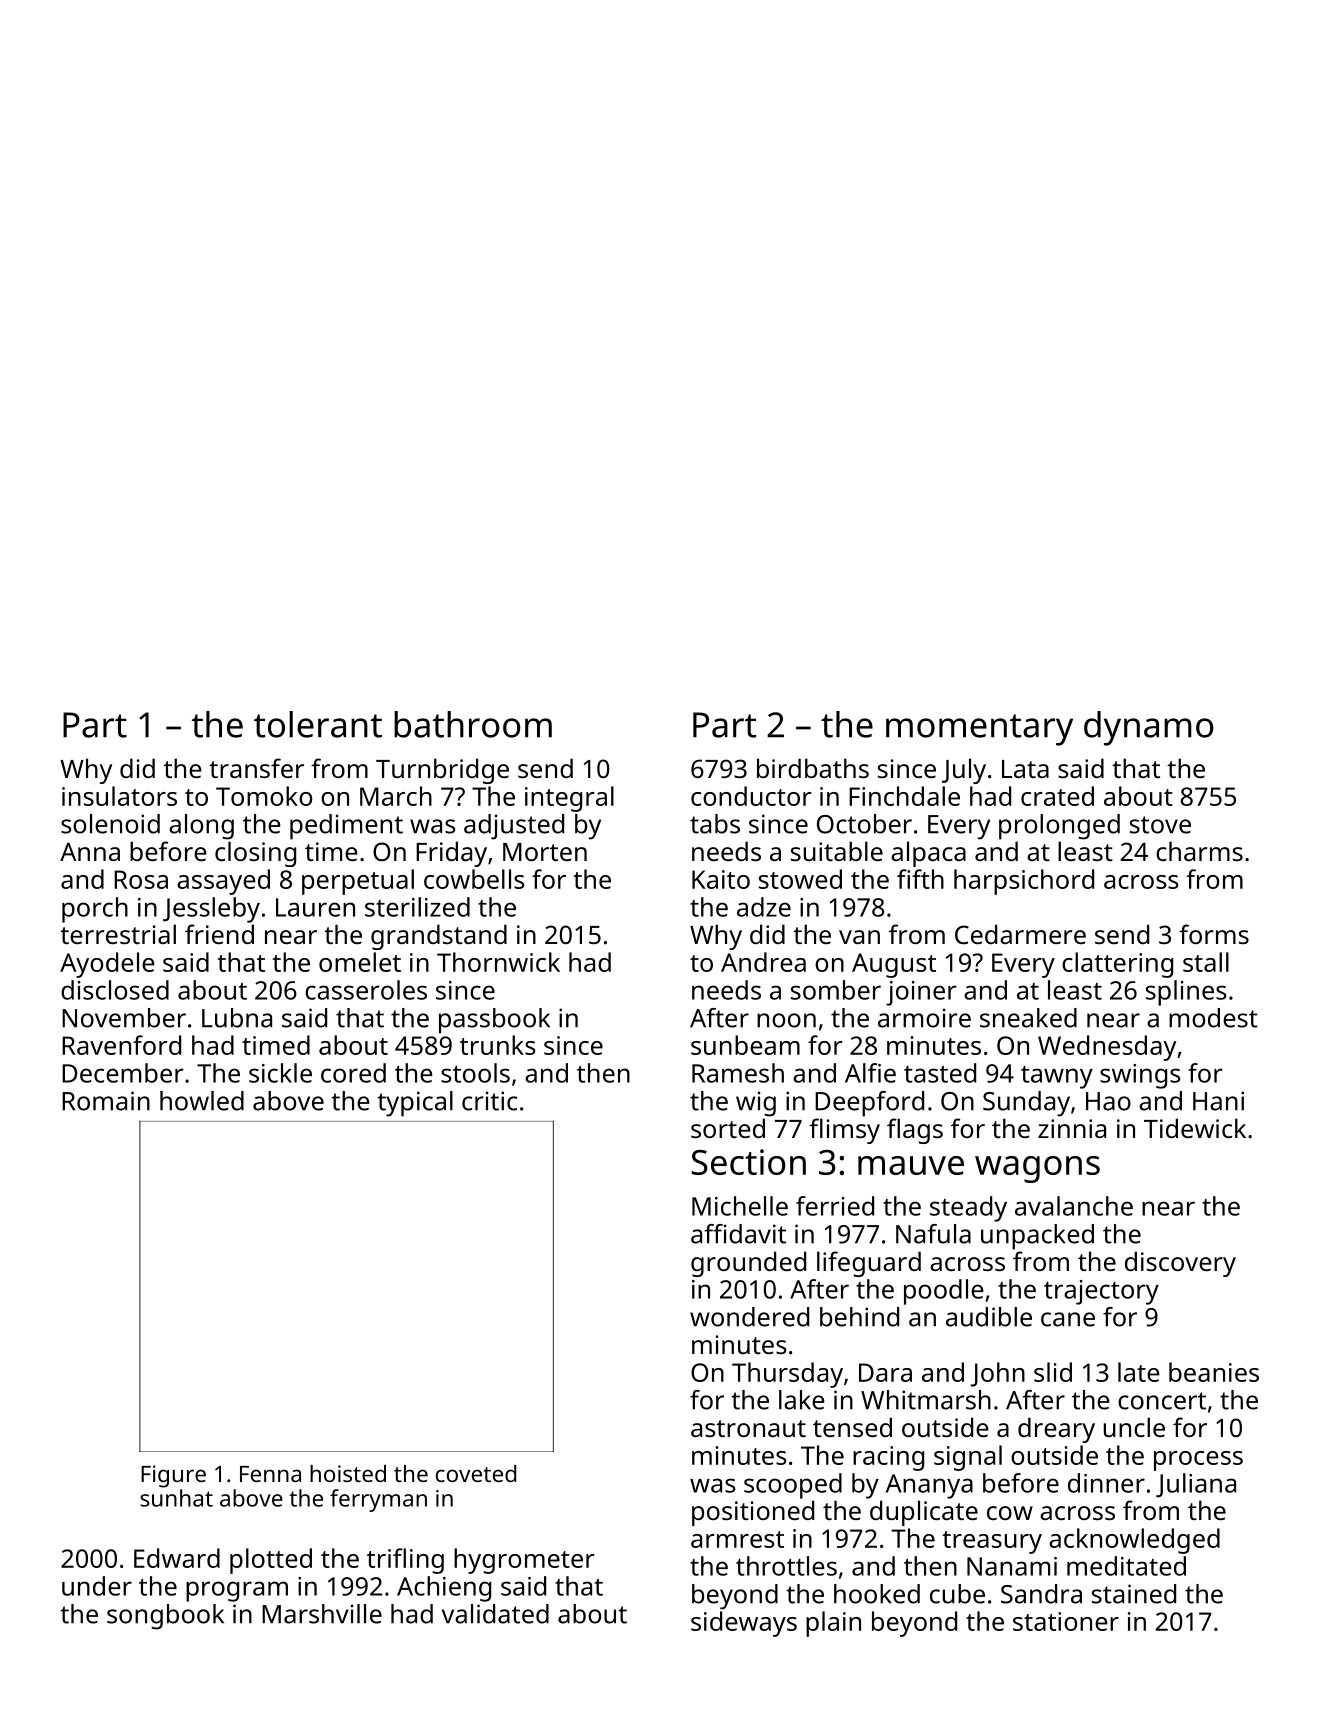 The image size is (1323, 1712). Describe the element at coordinates (1198, 1461) in the document. I see `process` at that location.
